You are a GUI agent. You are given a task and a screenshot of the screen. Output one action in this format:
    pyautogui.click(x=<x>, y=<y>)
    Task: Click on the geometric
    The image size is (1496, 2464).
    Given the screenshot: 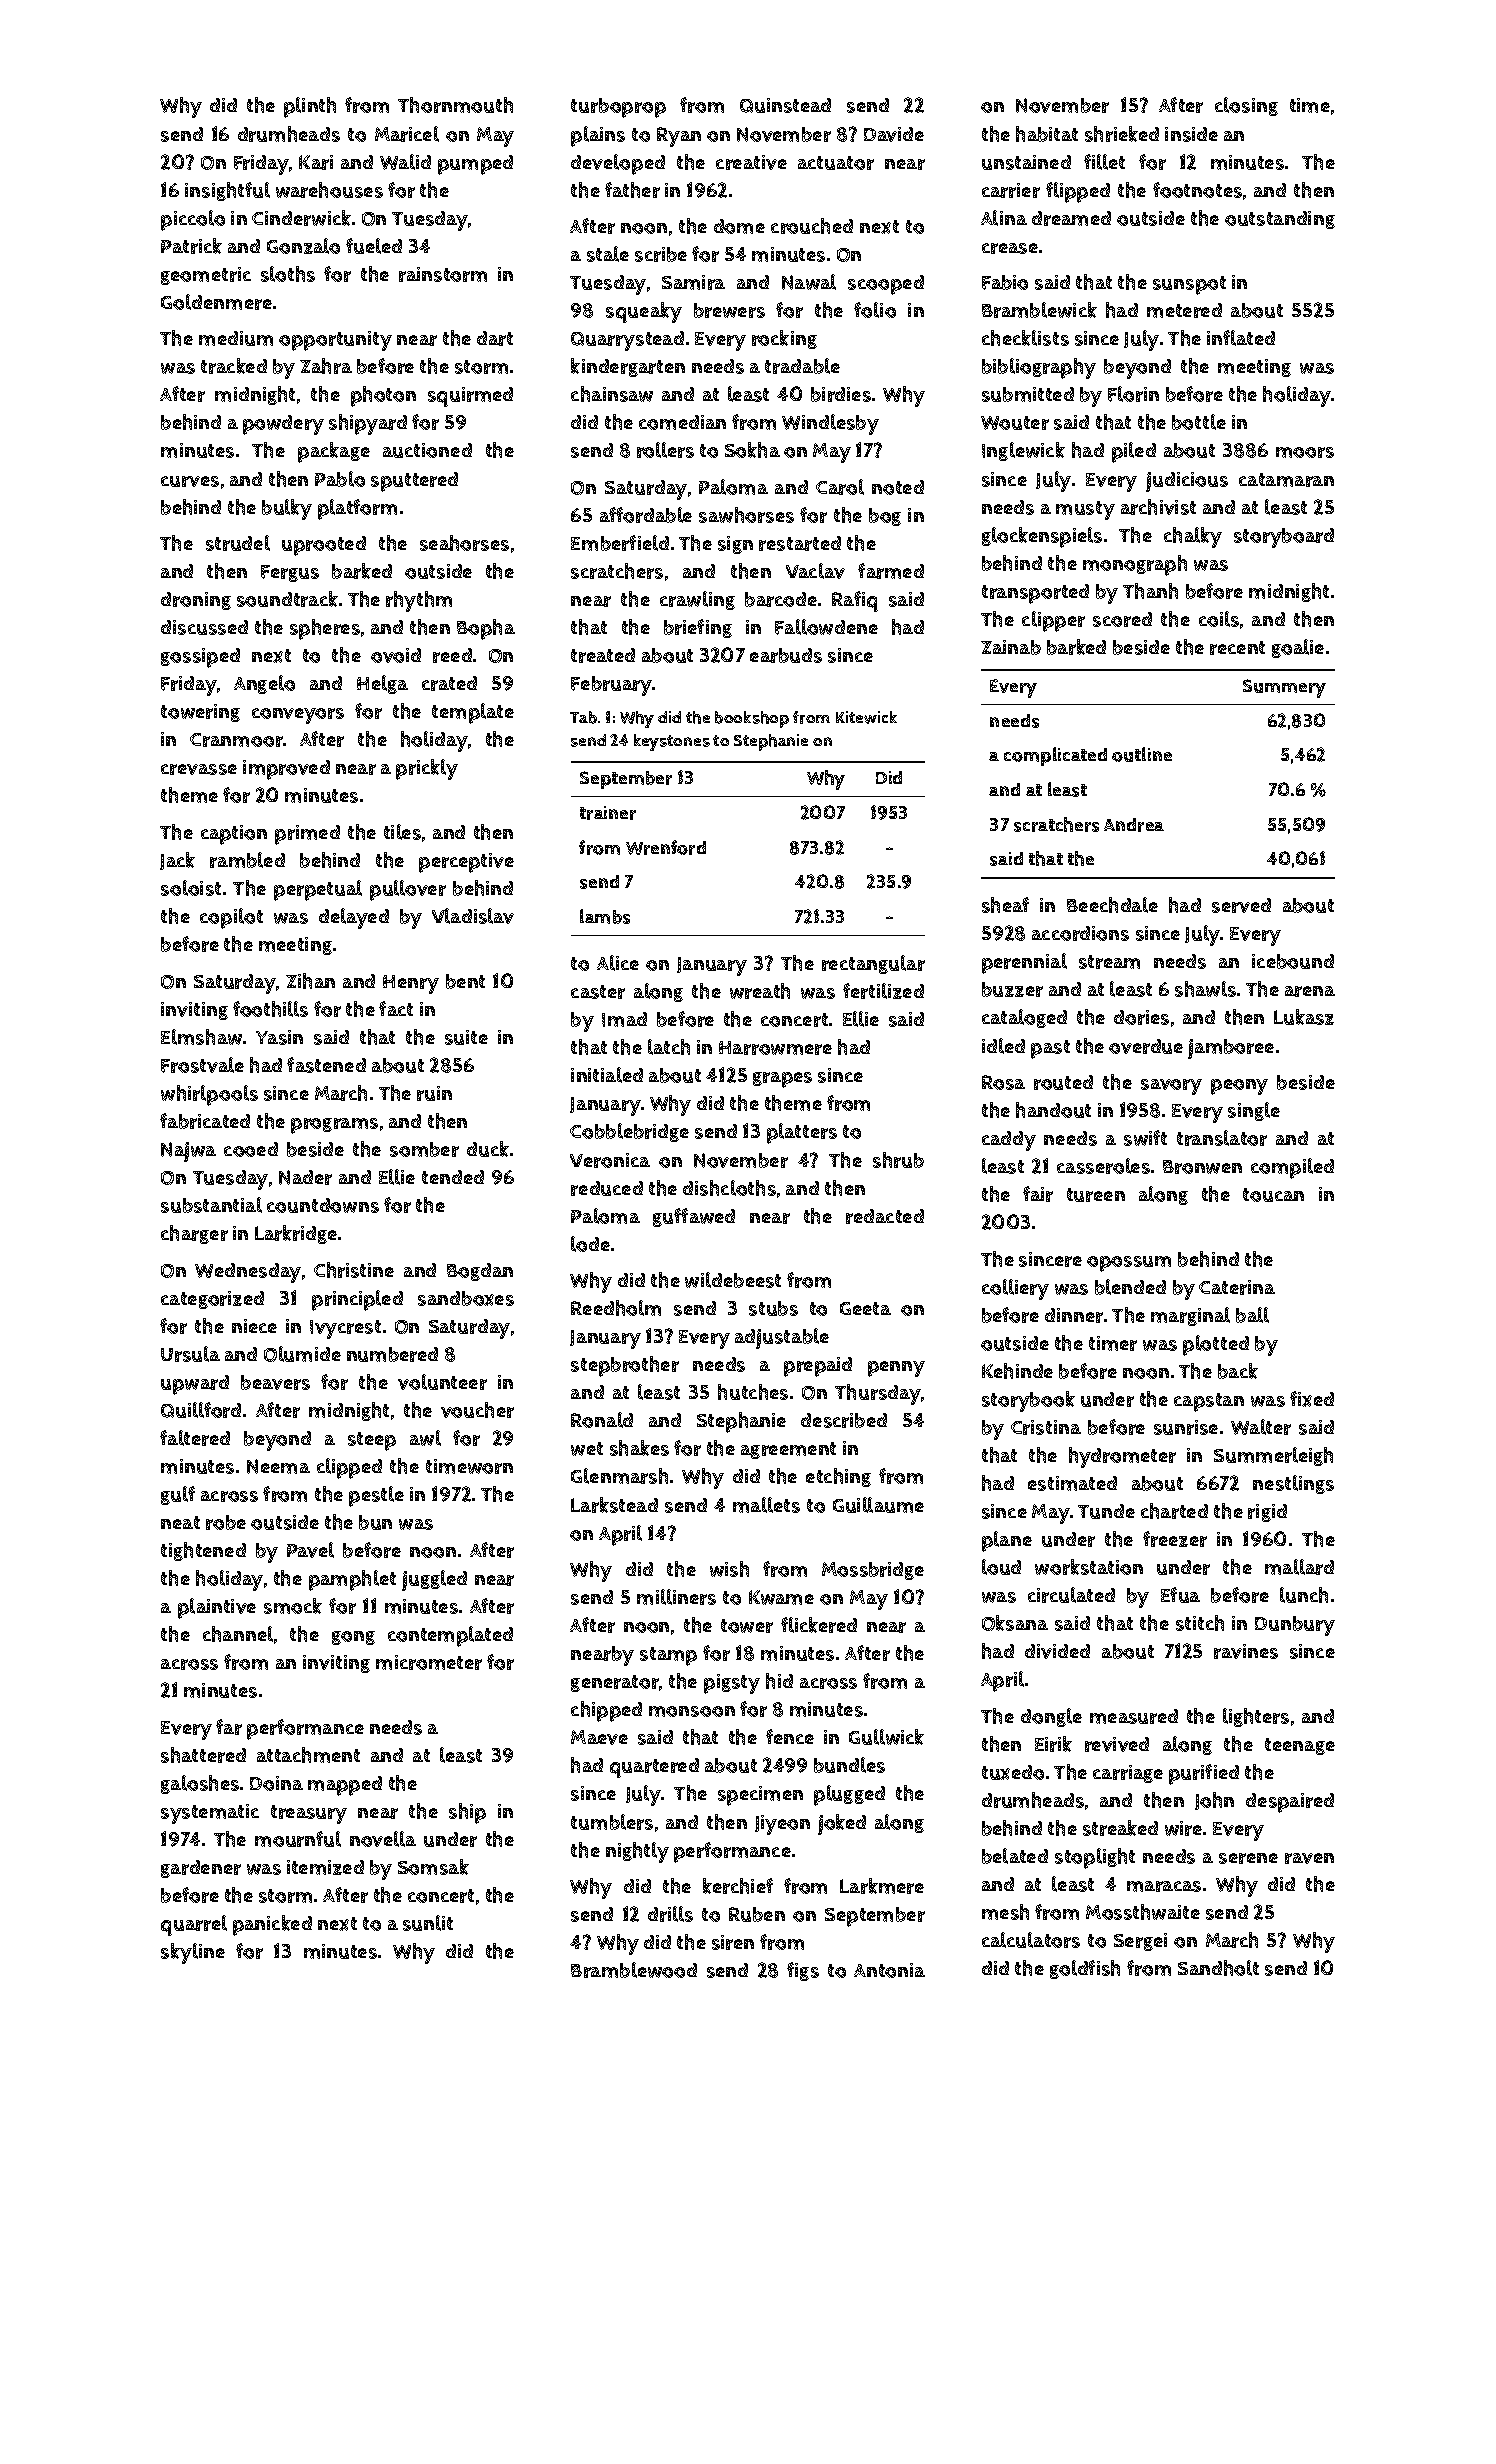 What is the action you would take?
    pyautogui.click(x=206, y=276)
